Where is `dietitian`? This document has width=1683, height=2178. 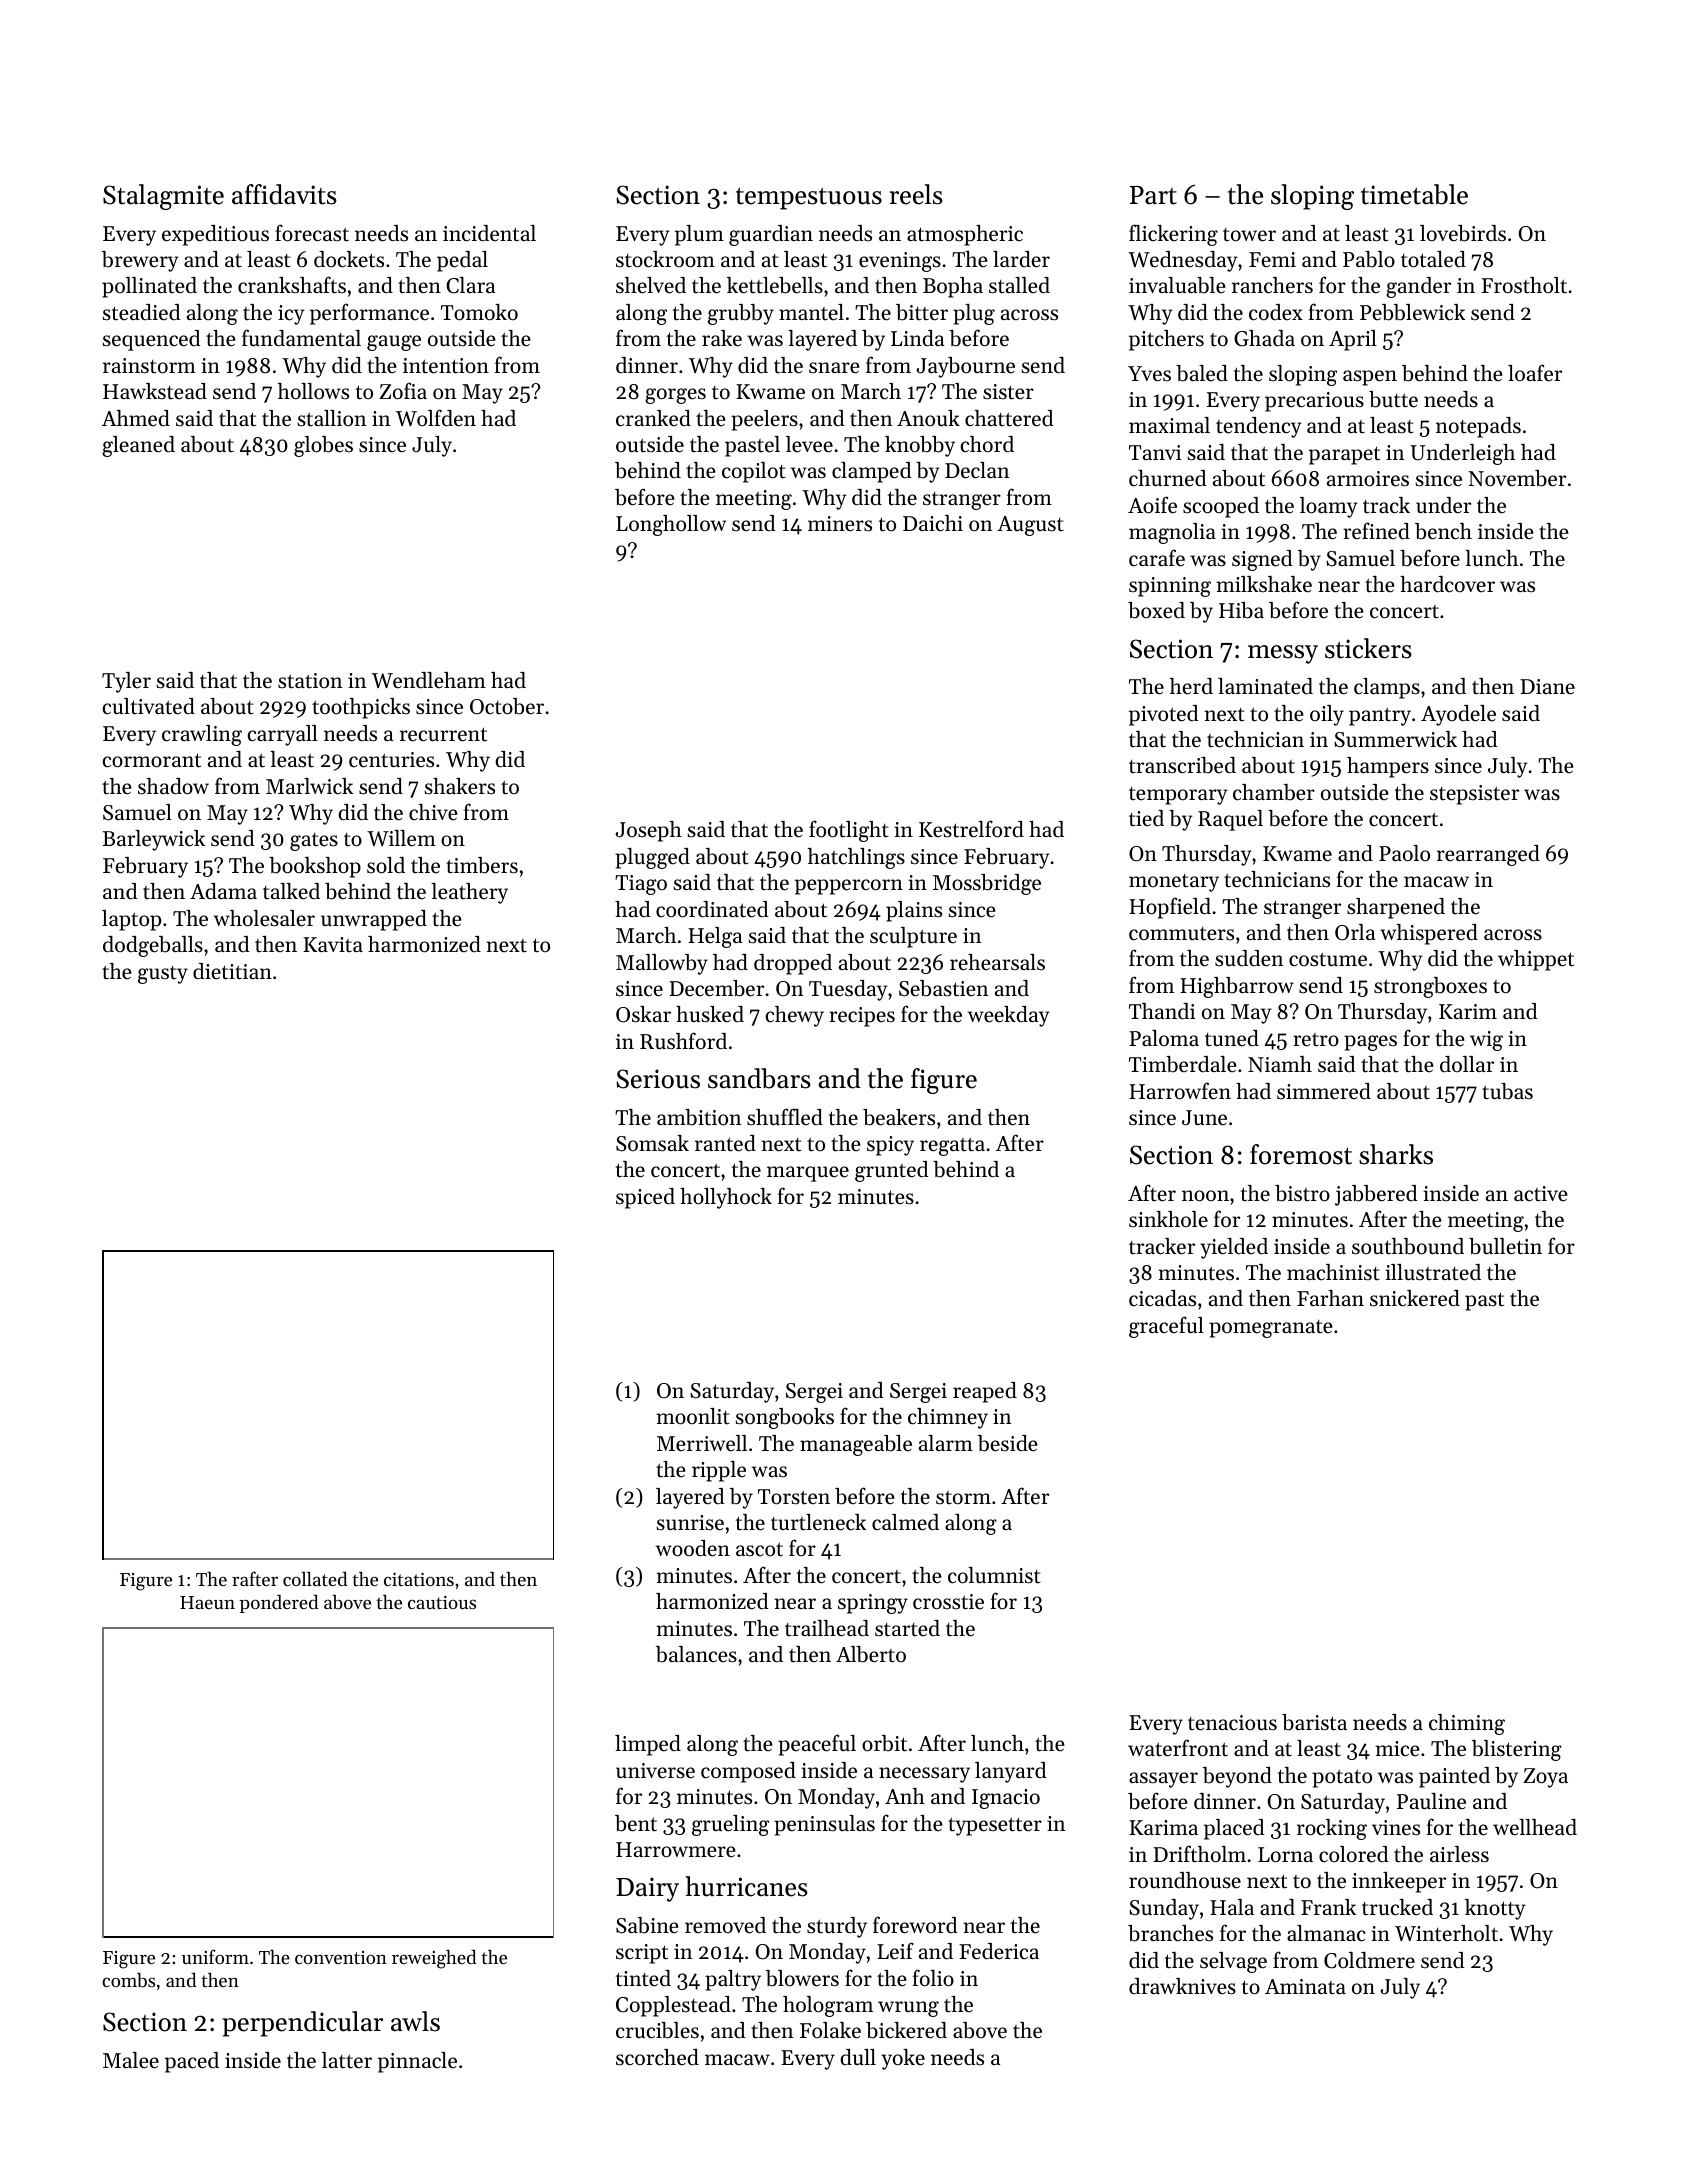
dietitian is located at coordinates (232, 971).
